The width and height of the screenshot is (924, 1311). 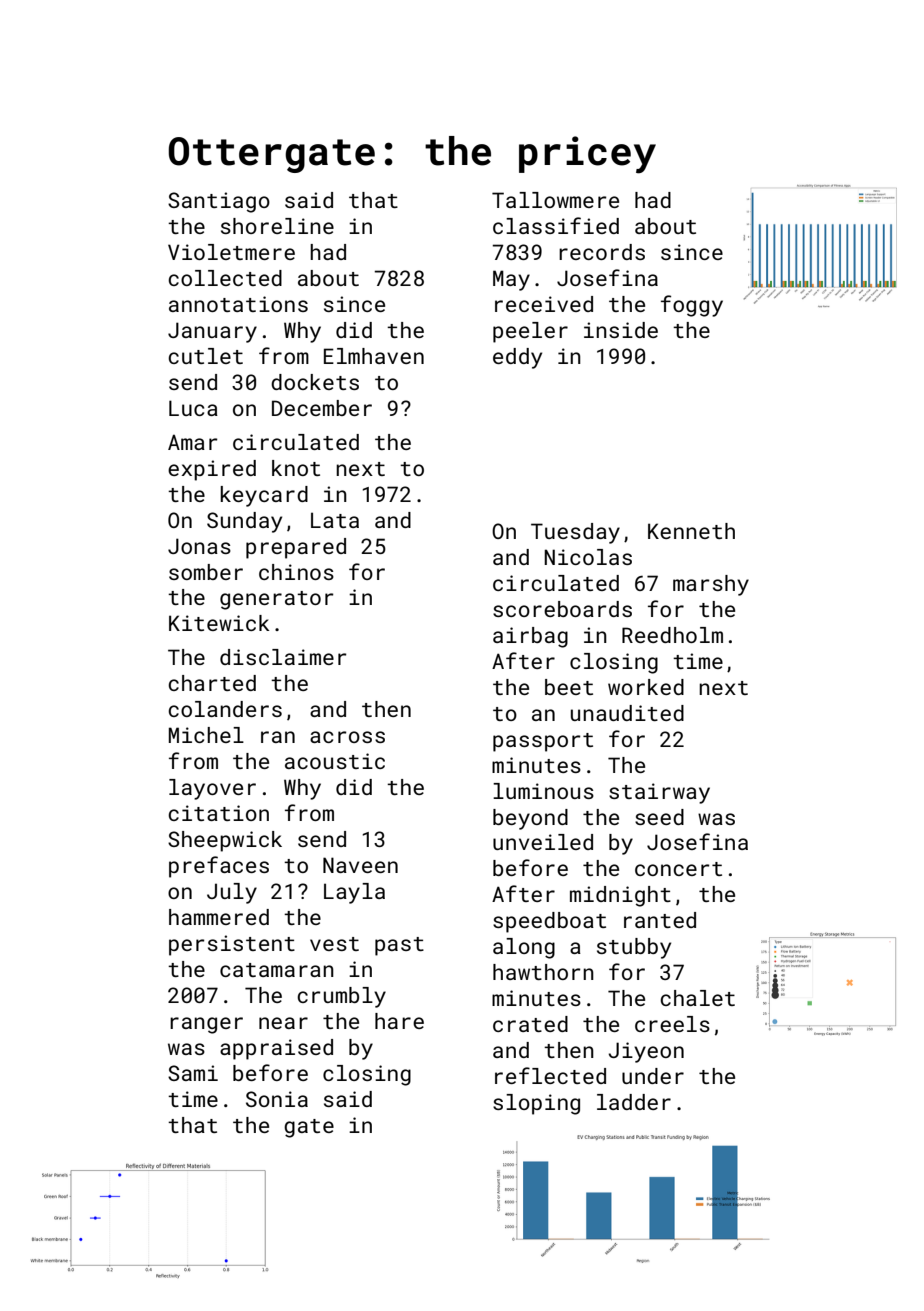 What do you see at coordinates (360, 865) in the screenshot?
I see `Naveen` at bounding box center [360, 865].
